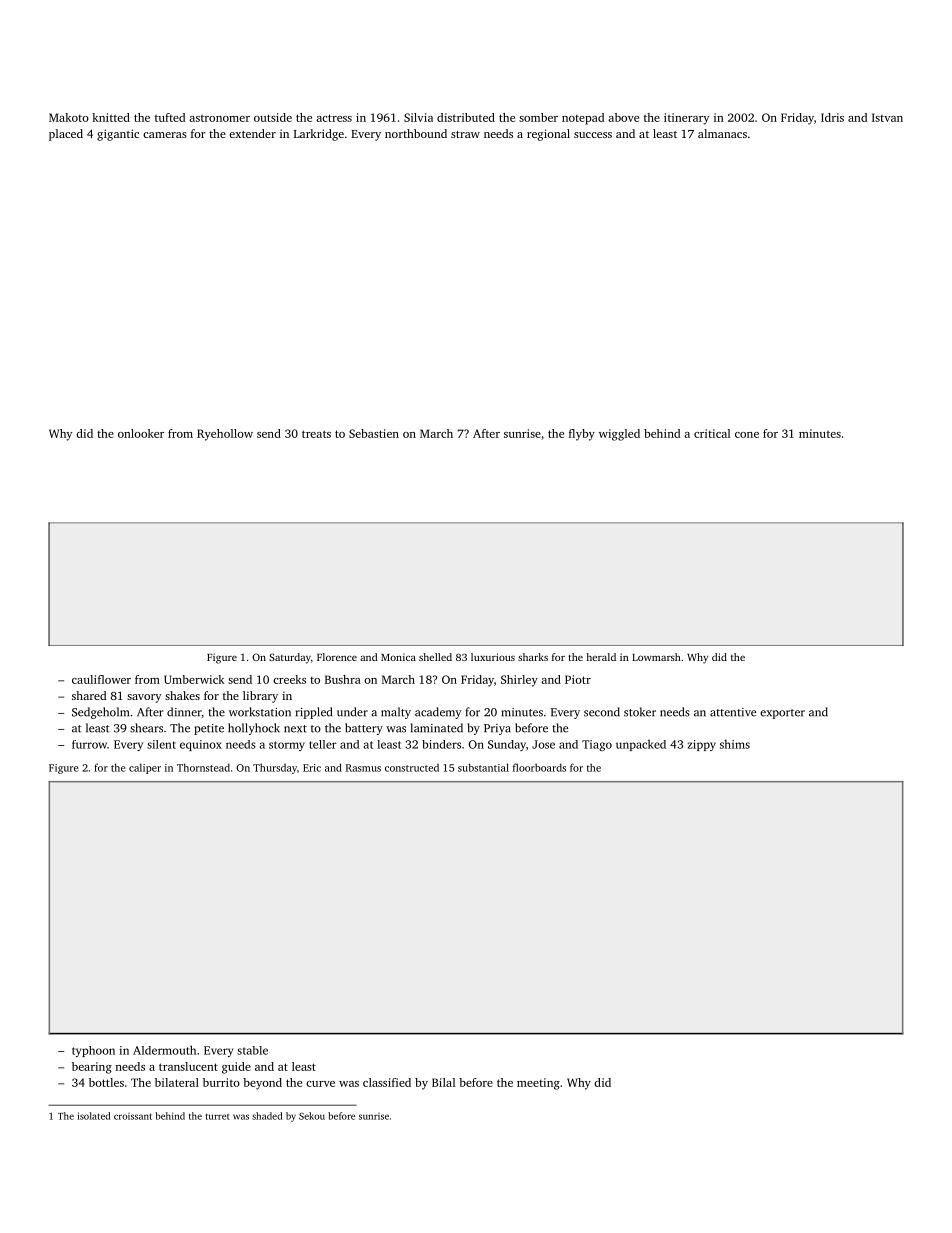 The image size is (952, 1233). What do you see at coordinates (225, 435) in the screenshot?
I see `Ryehollow` at bounding box center [225, 435].
